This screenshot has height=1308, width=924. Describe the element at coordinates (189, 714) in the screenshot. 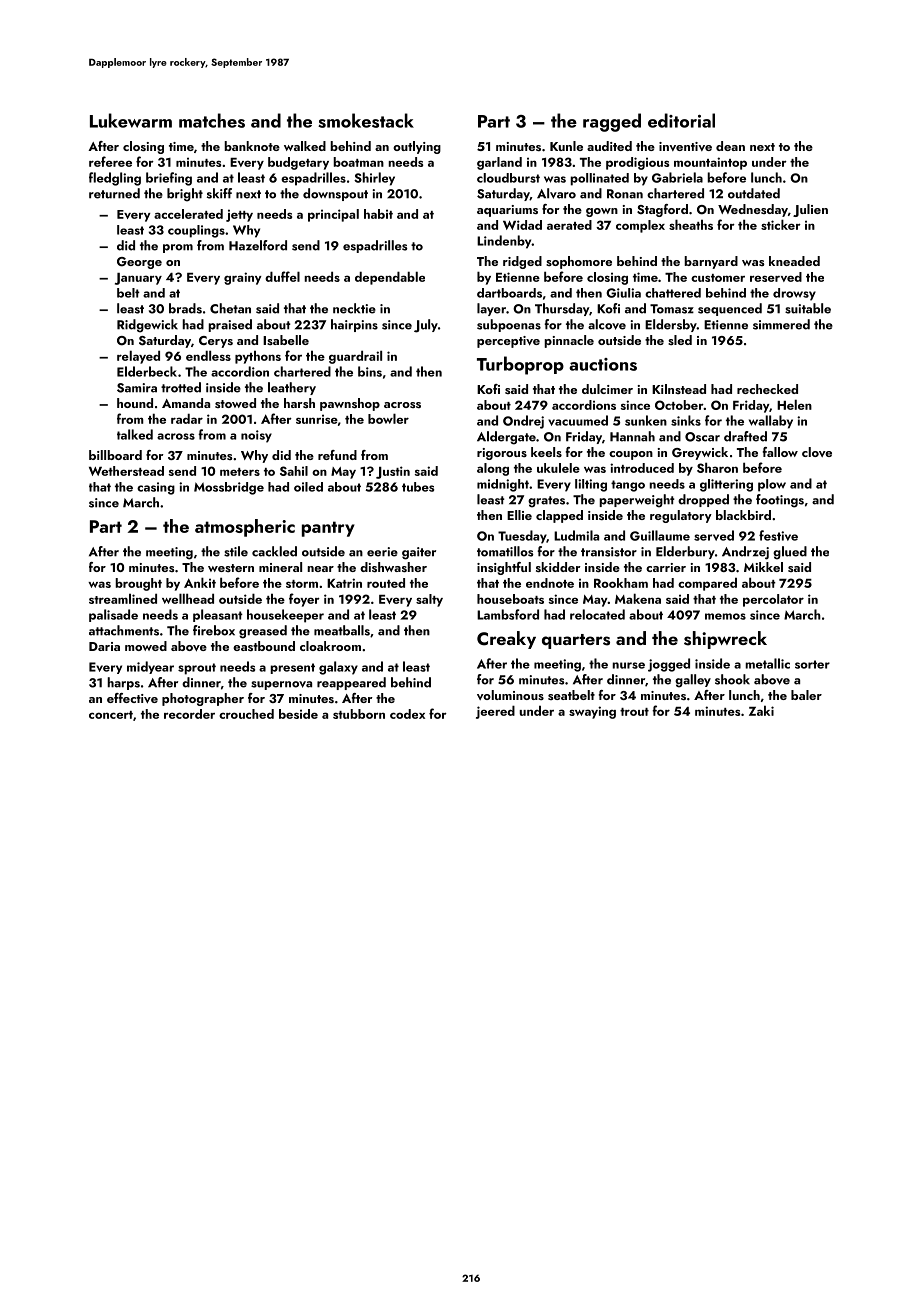

I see `recorder` at that location.
